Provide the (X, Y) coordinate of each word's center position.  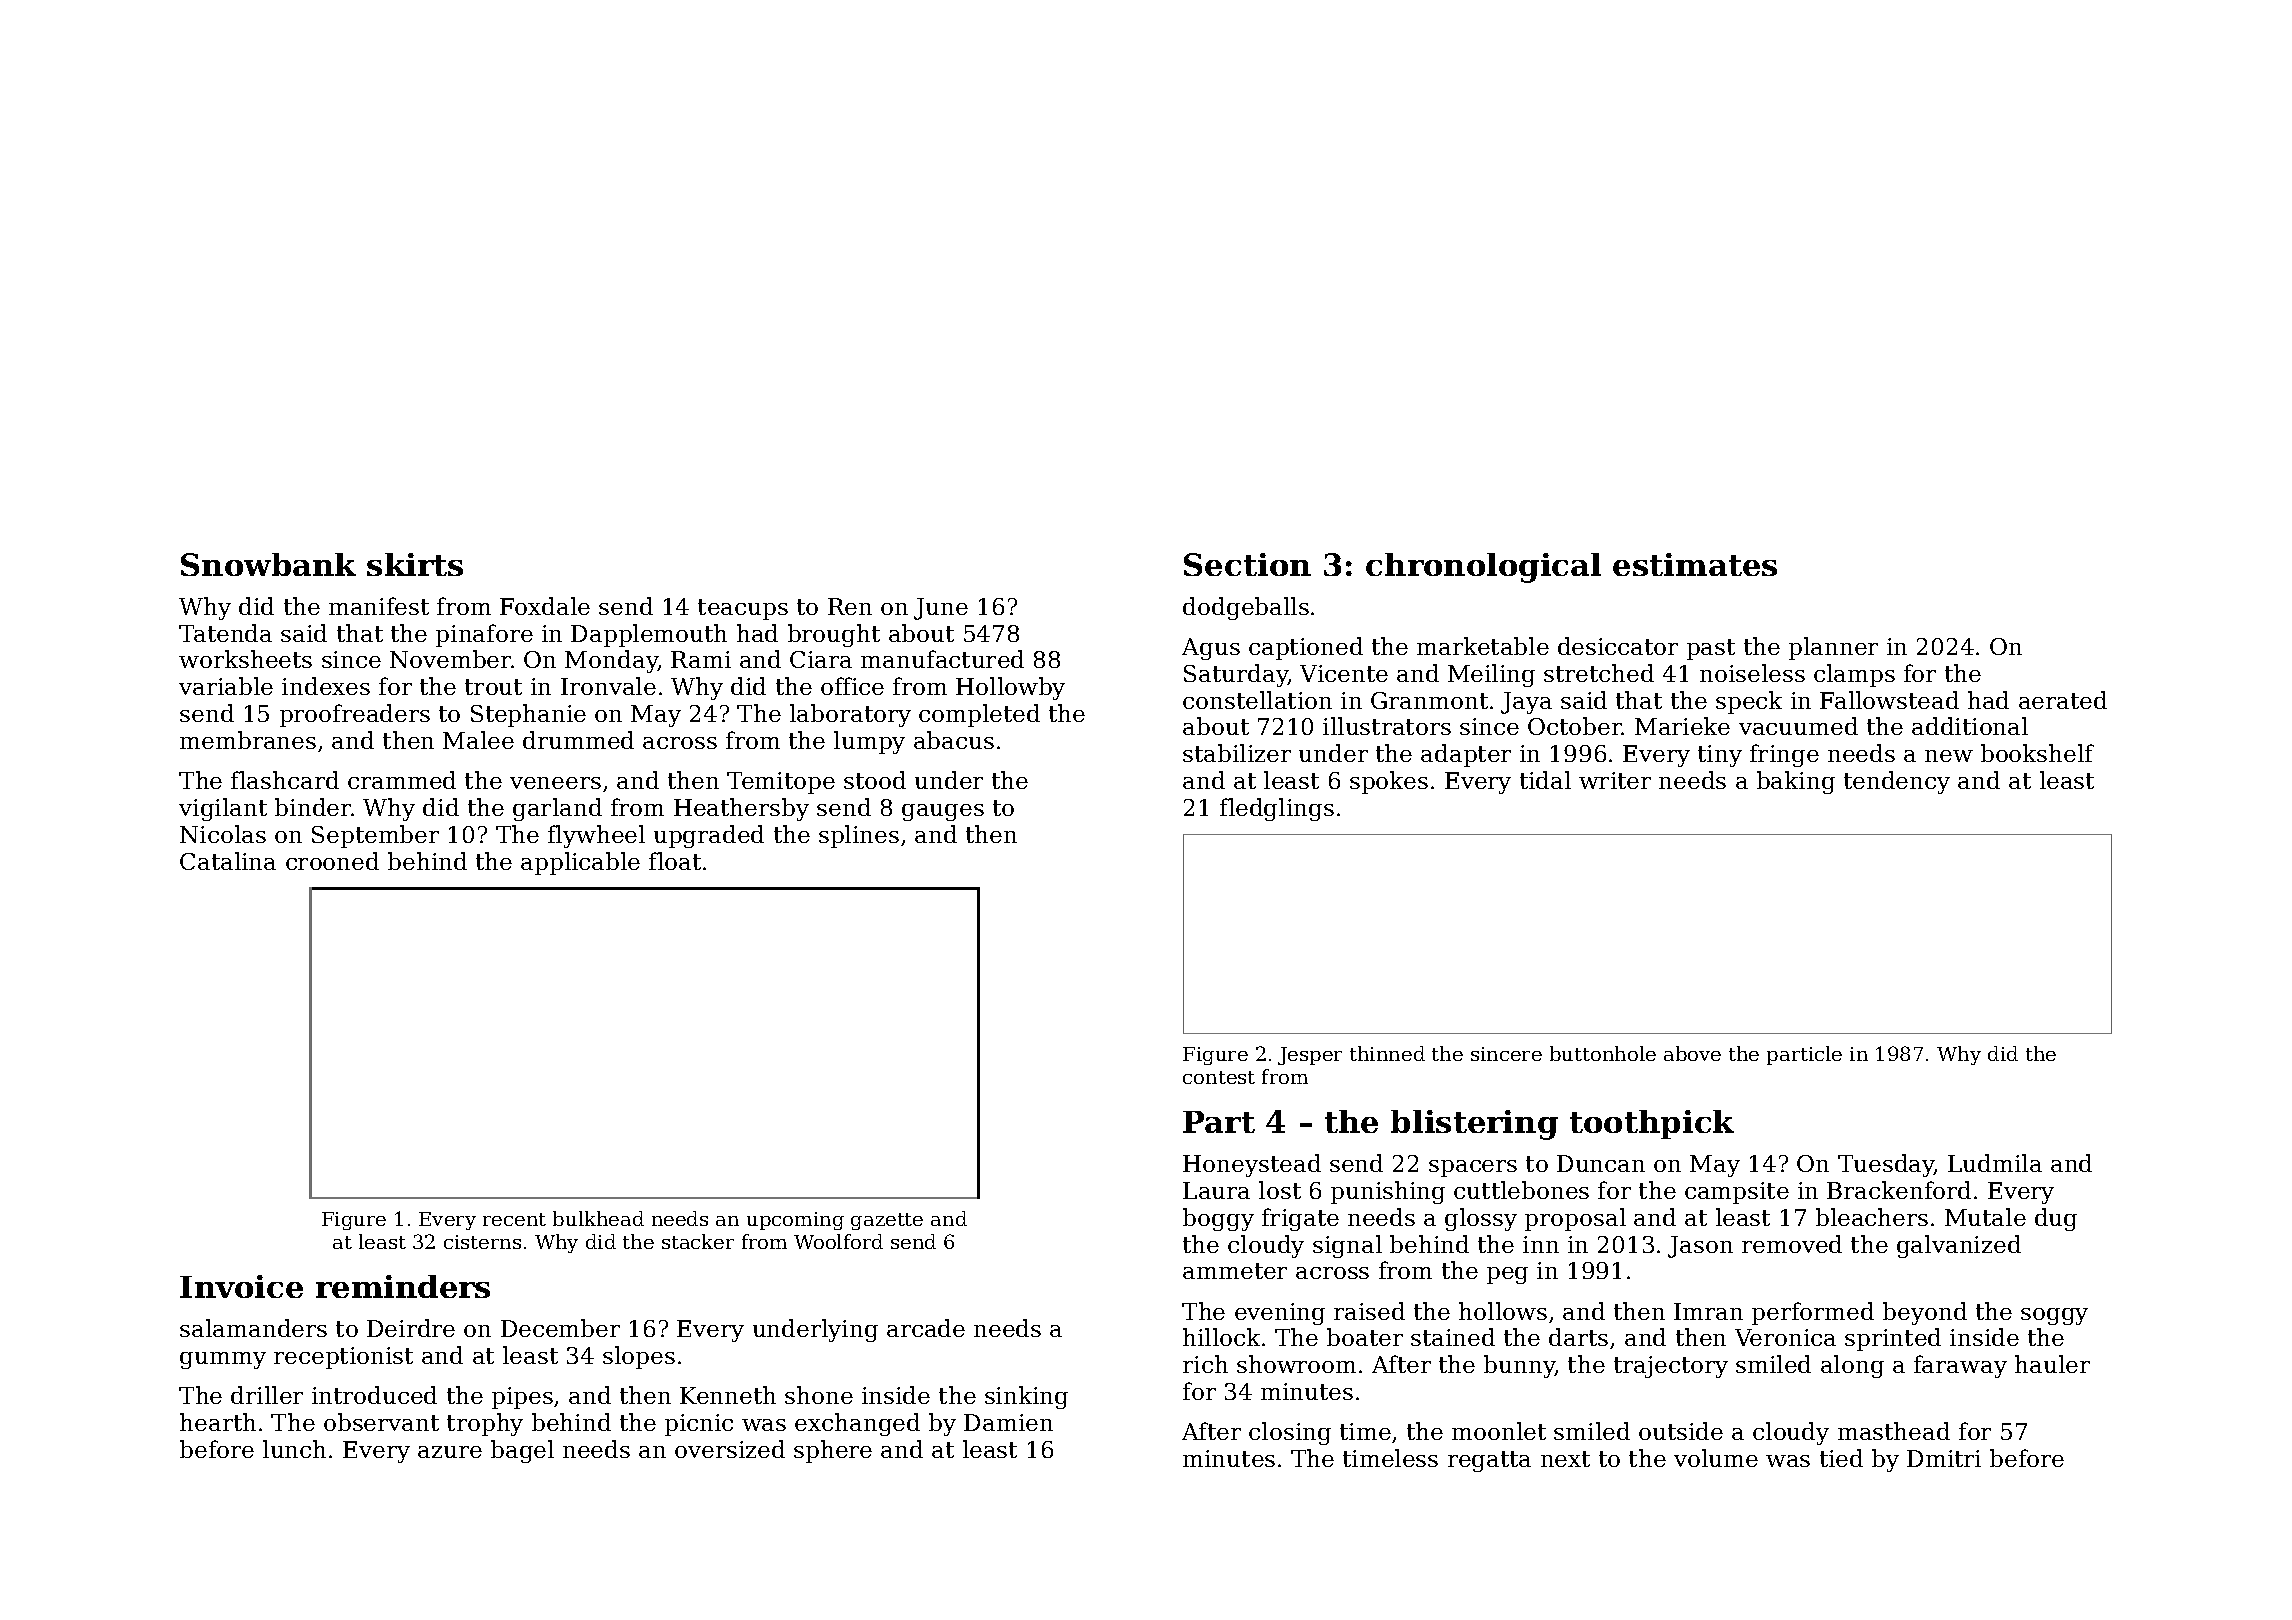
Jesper (1310, 1056)
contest (1219, 1077)
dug (2056, 1219)
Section (1247, 564)
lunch (294, 1449)
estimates (1695, 564)
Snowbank (268, 564)
